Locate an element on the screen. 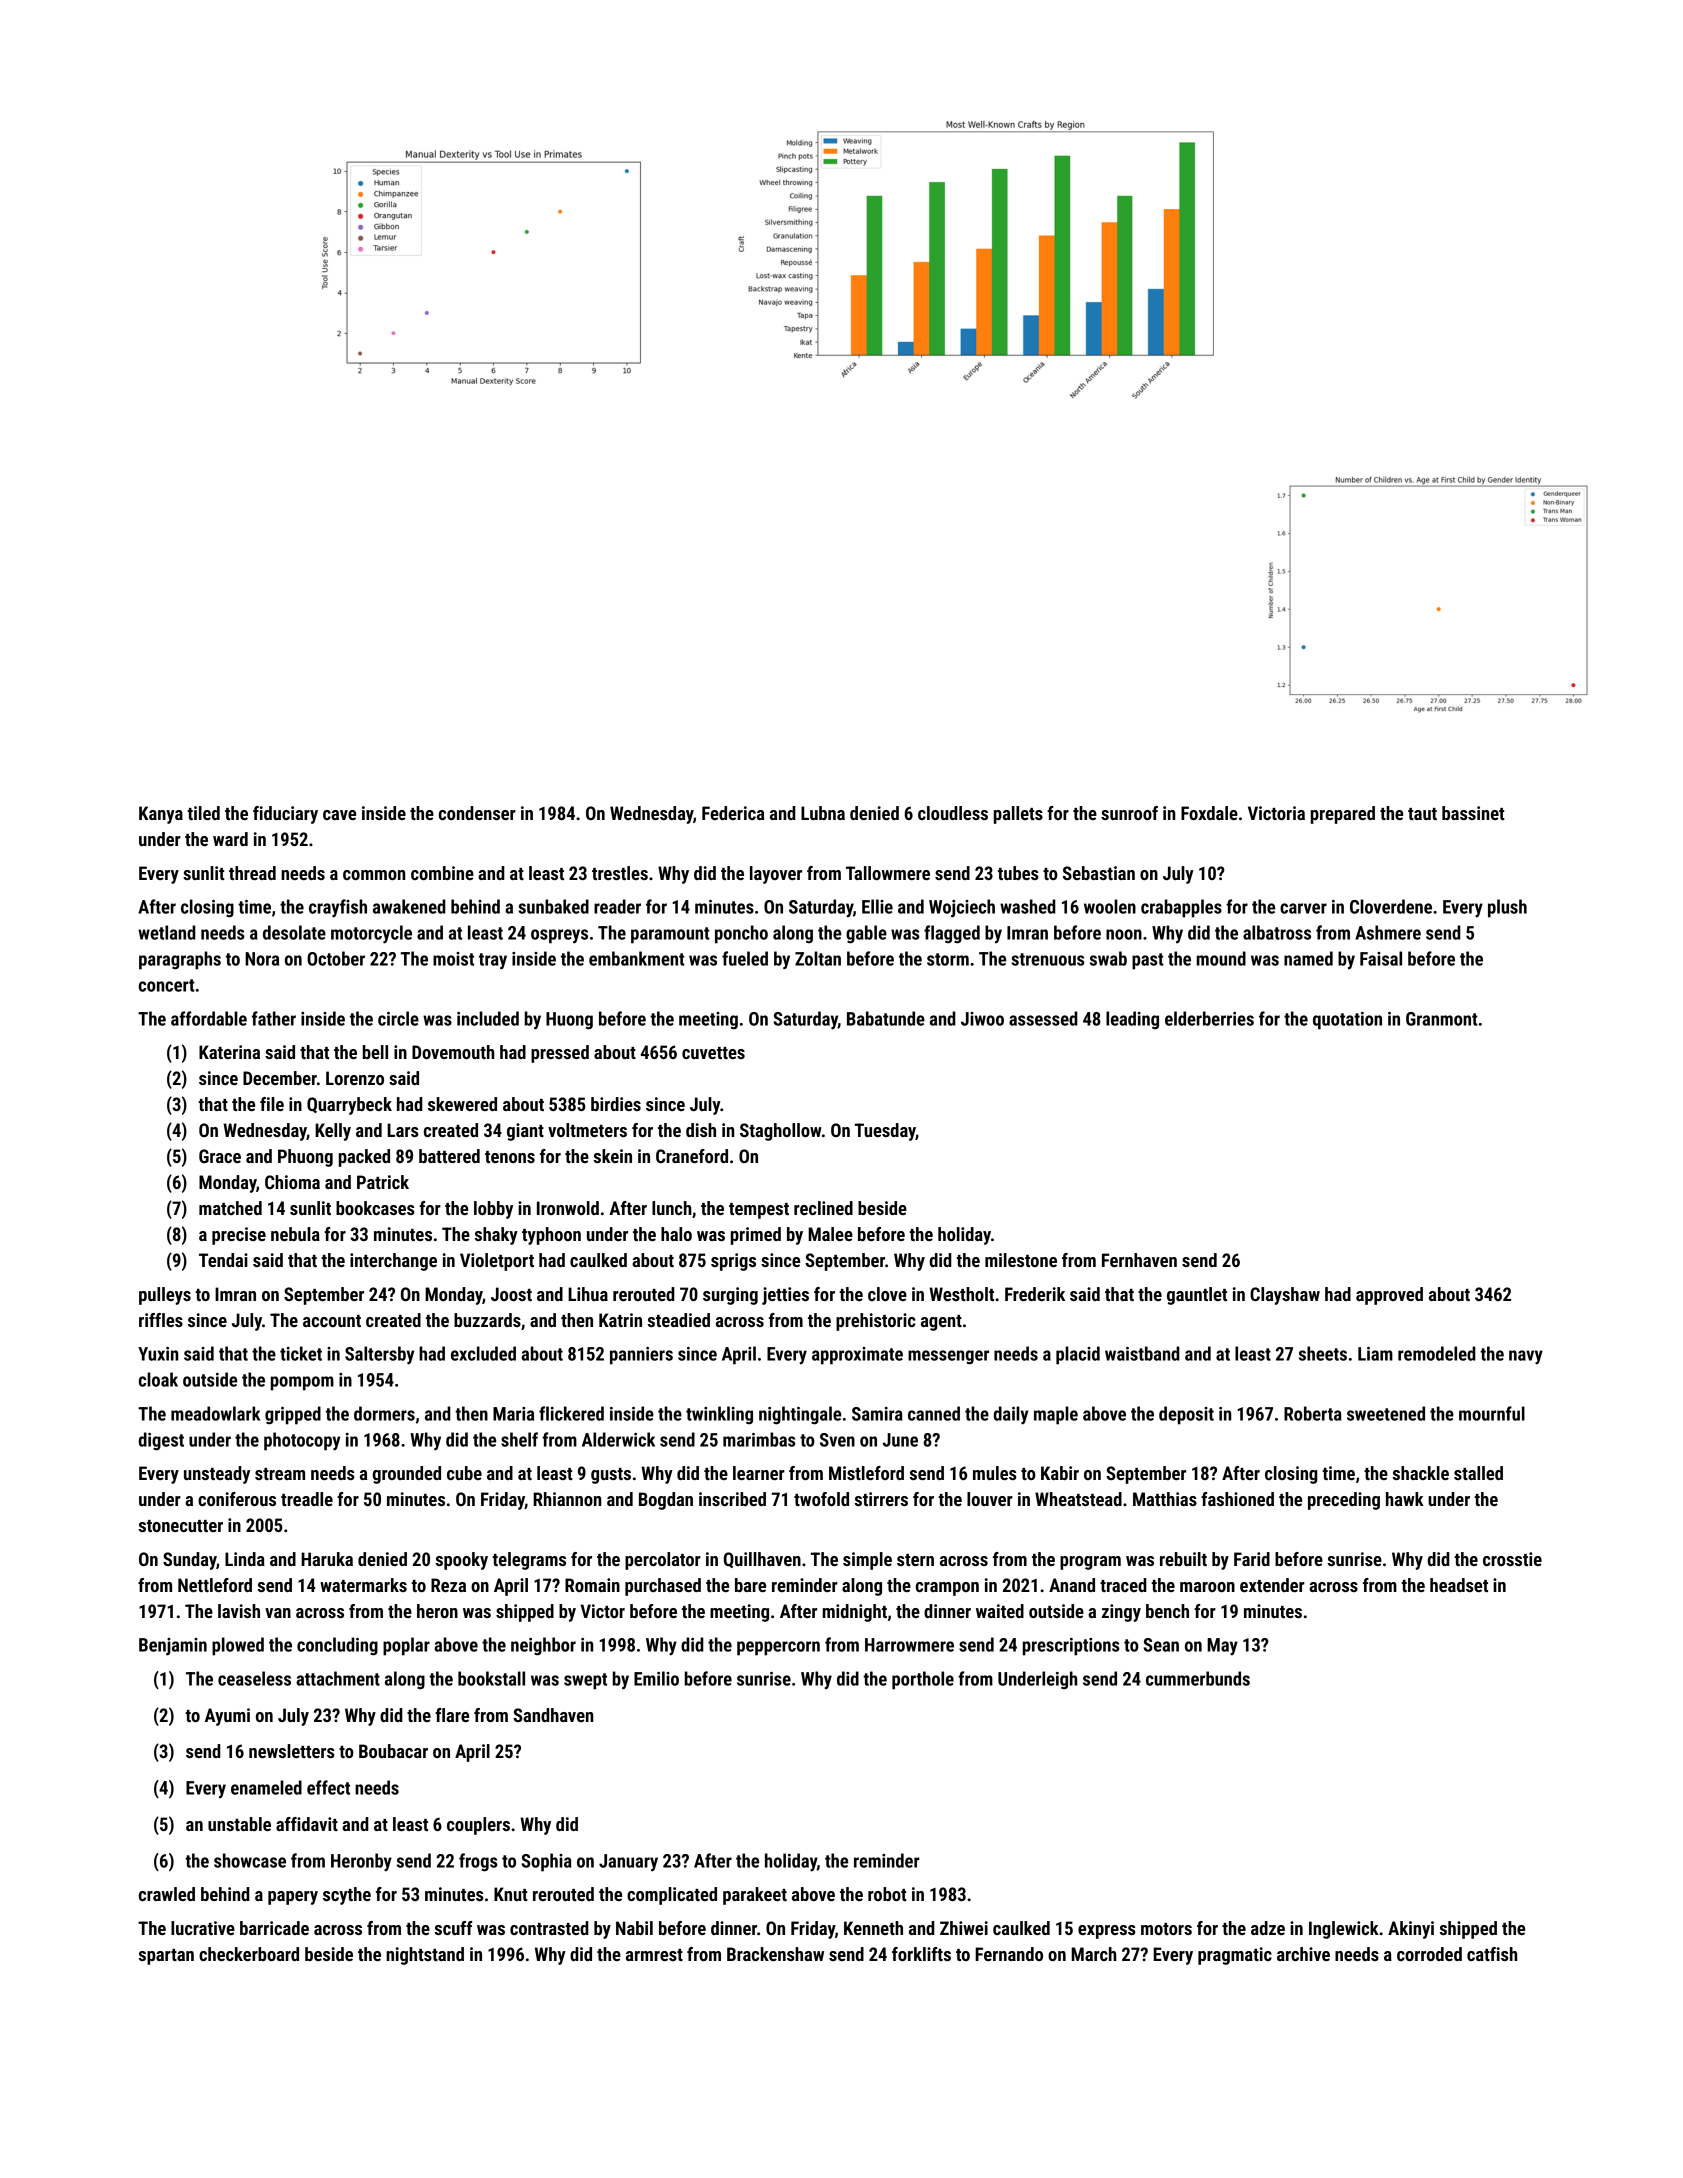 The height and width of the screenshot is (2178, 1683). buzzards is located at coordinates (487, 1320).
